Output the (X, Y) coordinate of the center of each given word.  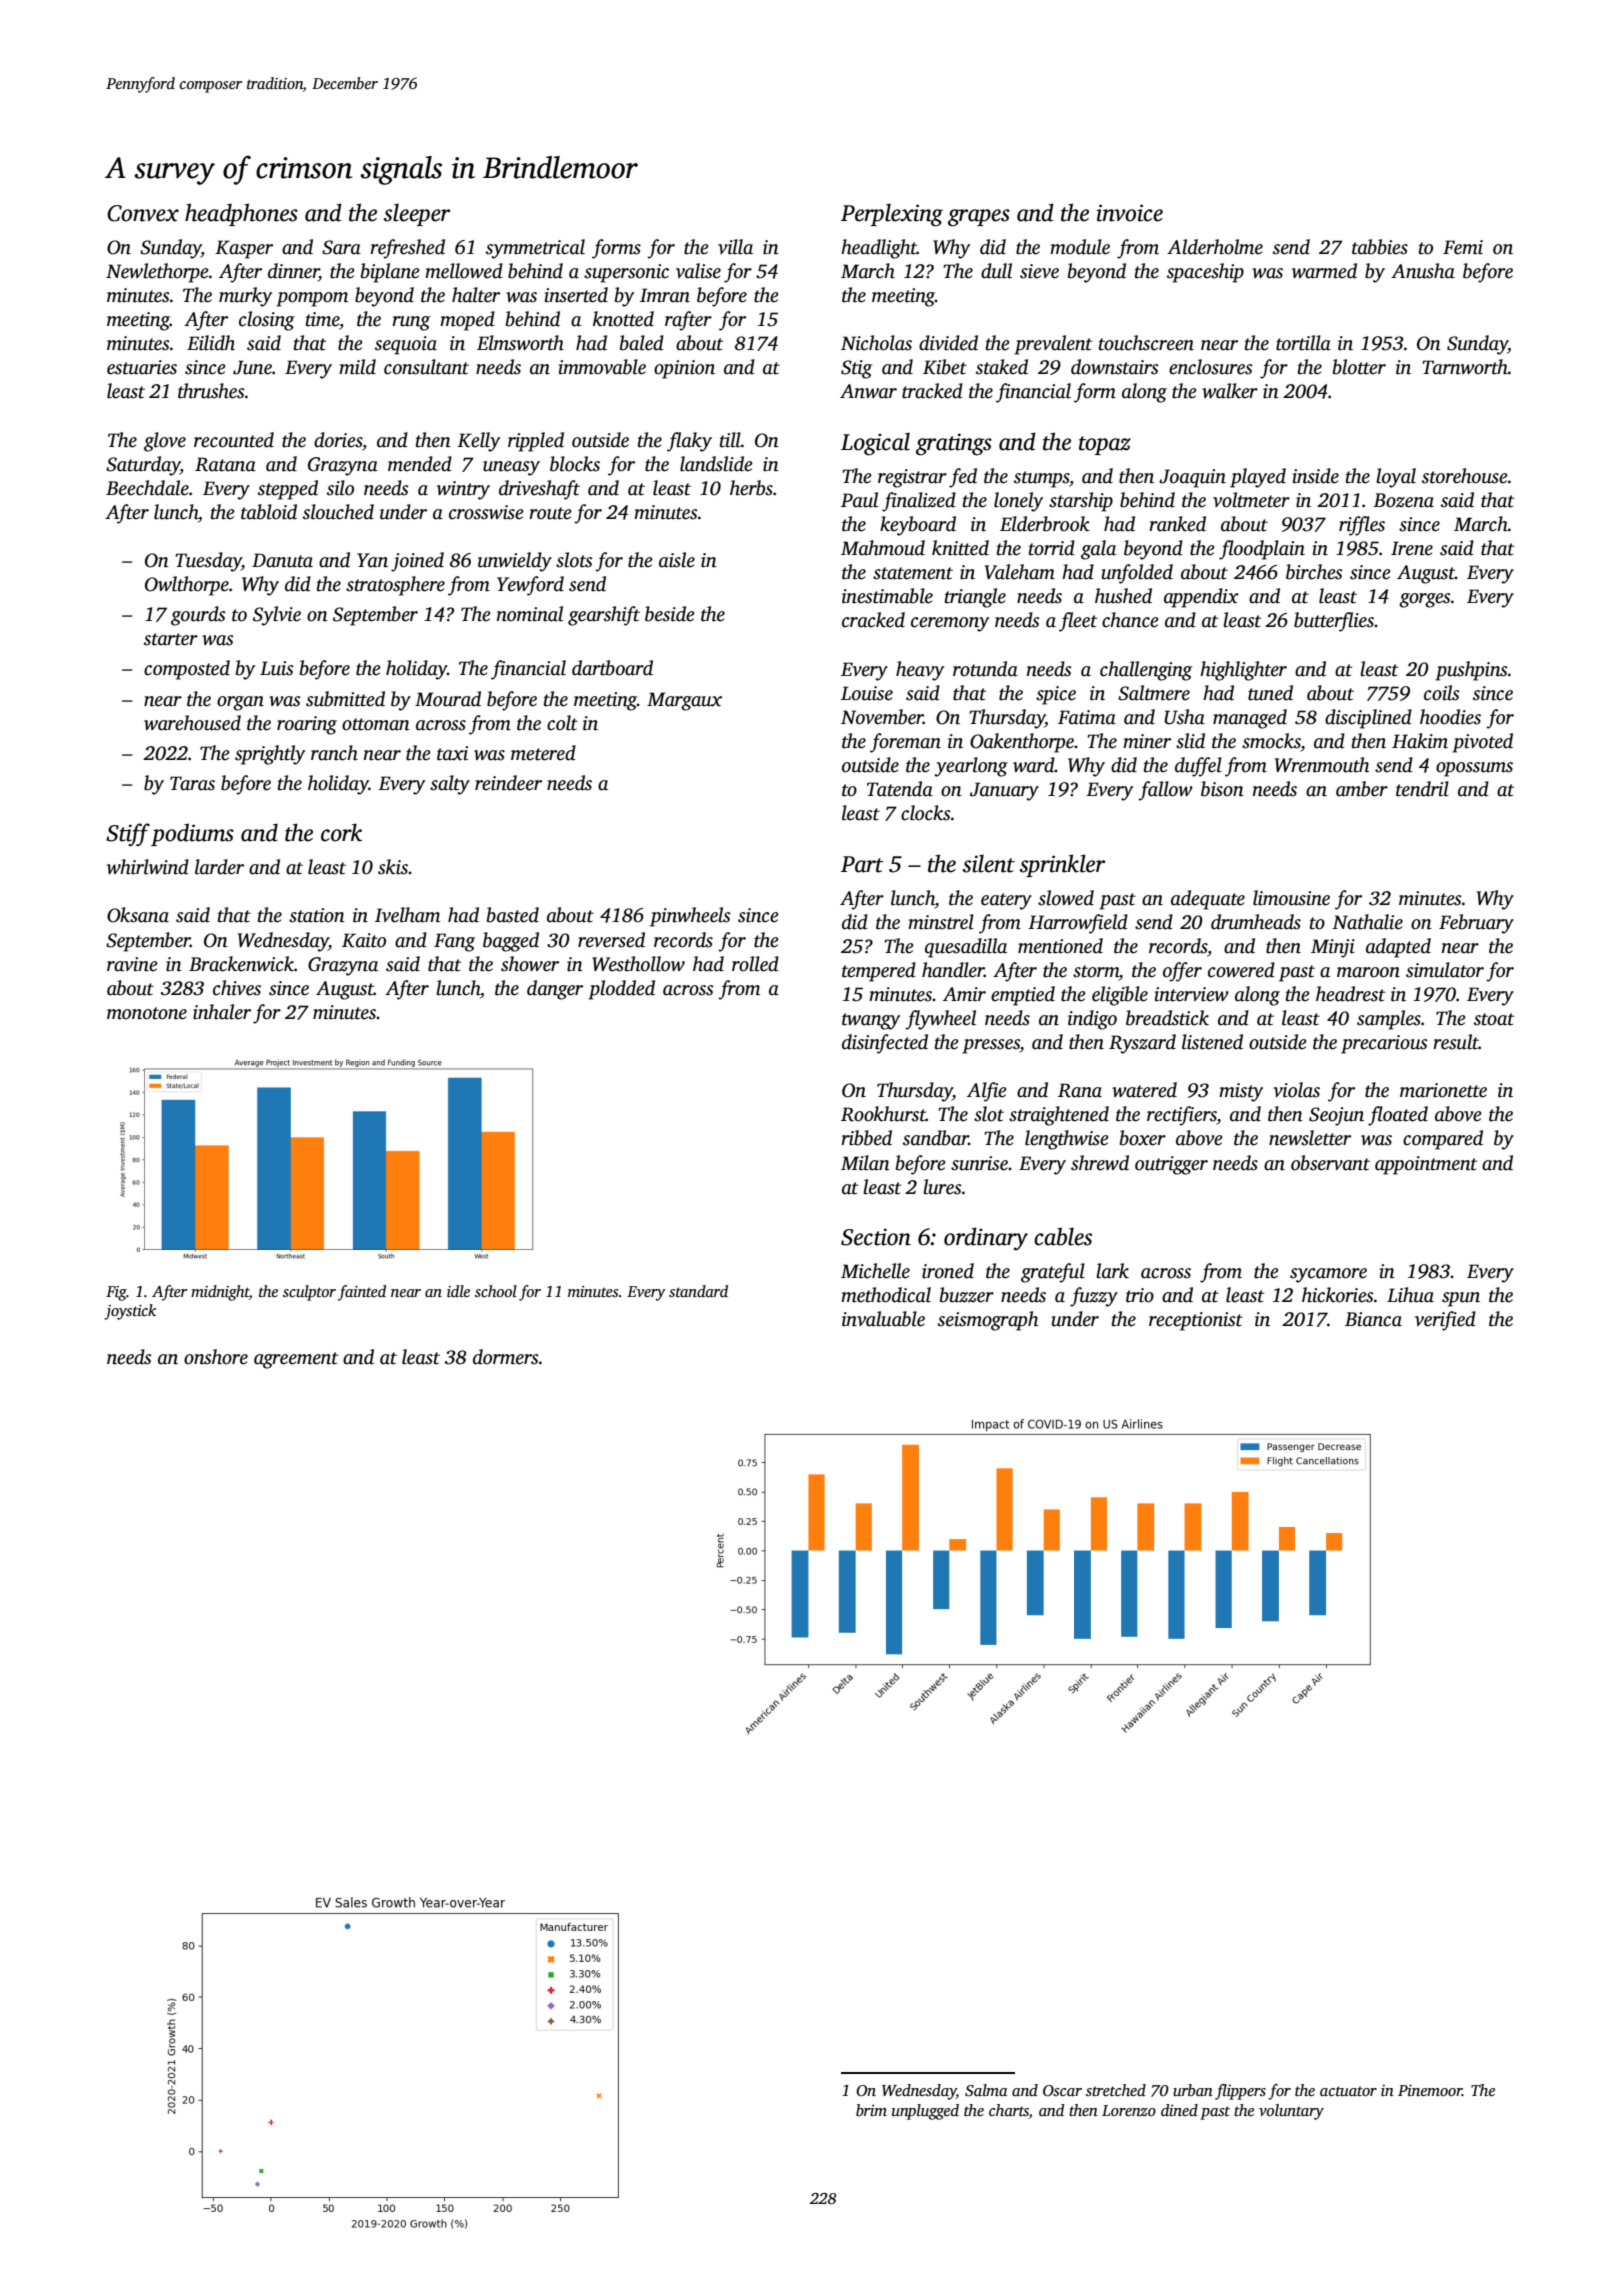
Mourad (448, 699)
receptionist (1196, 1321)
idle (458, 1291)
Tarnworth (1465, 367)
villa (735, 247)
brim (871, 2110)
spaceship (1205, 273)
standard (698, 1291)
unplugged (925, 2112)
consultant (426, 367)
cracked (873, 620)
